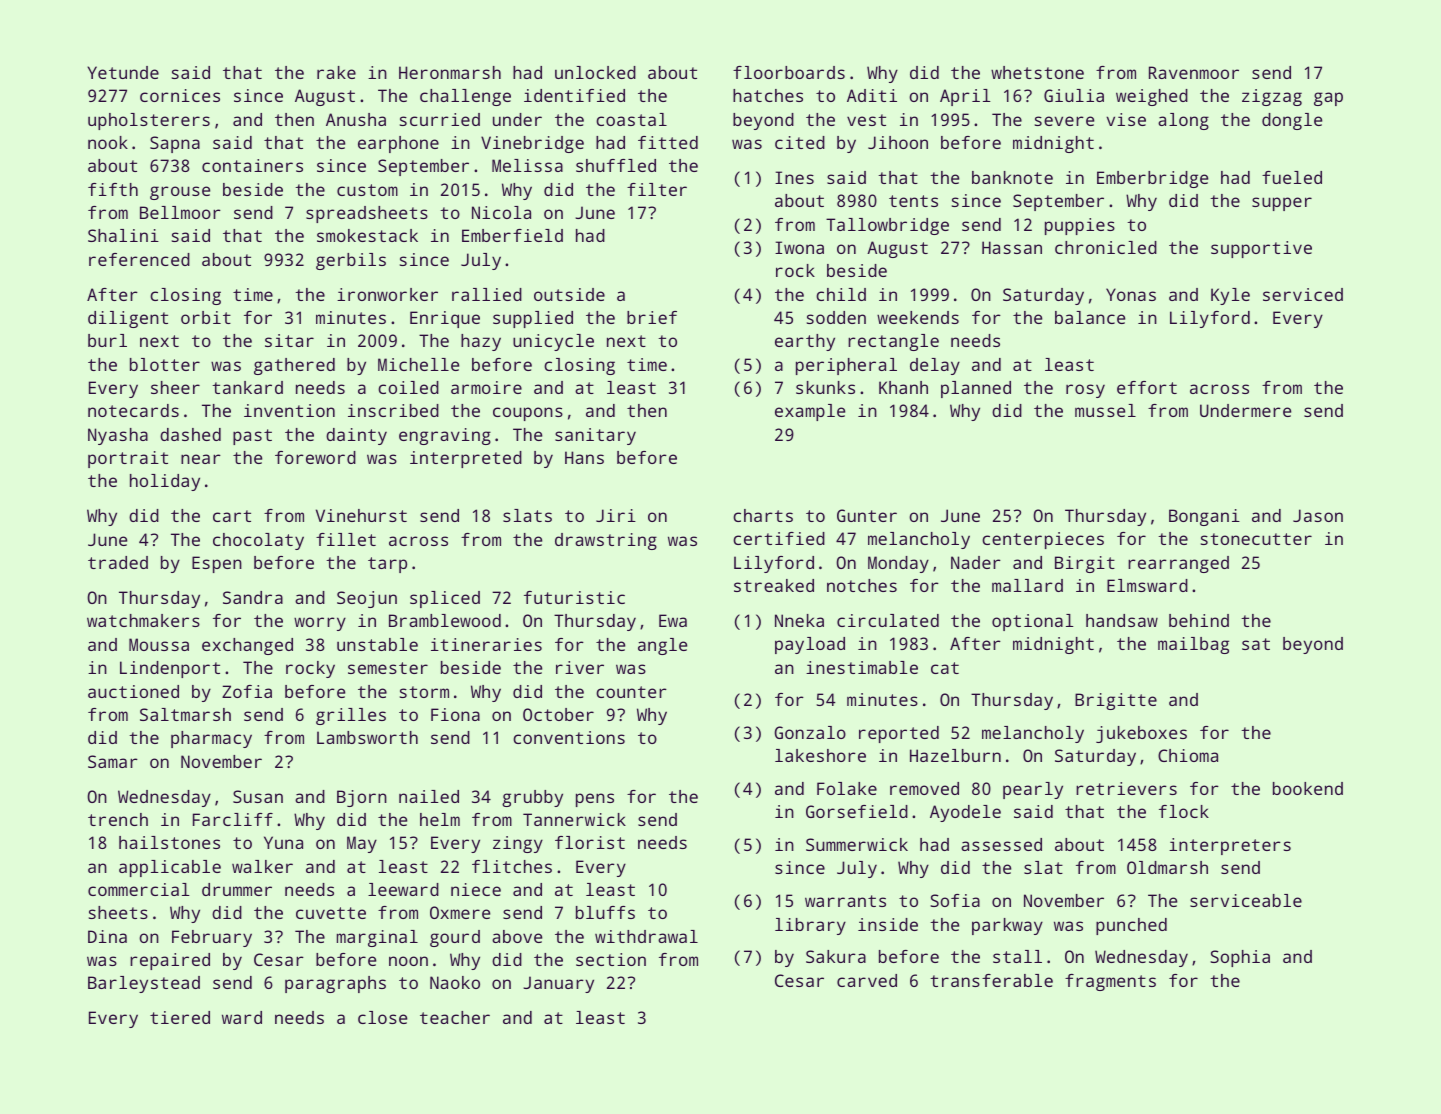 The image size is (1441, 1114). Describe the element at coordinates (1282, 204) in the image. I see `supper` at that location.
